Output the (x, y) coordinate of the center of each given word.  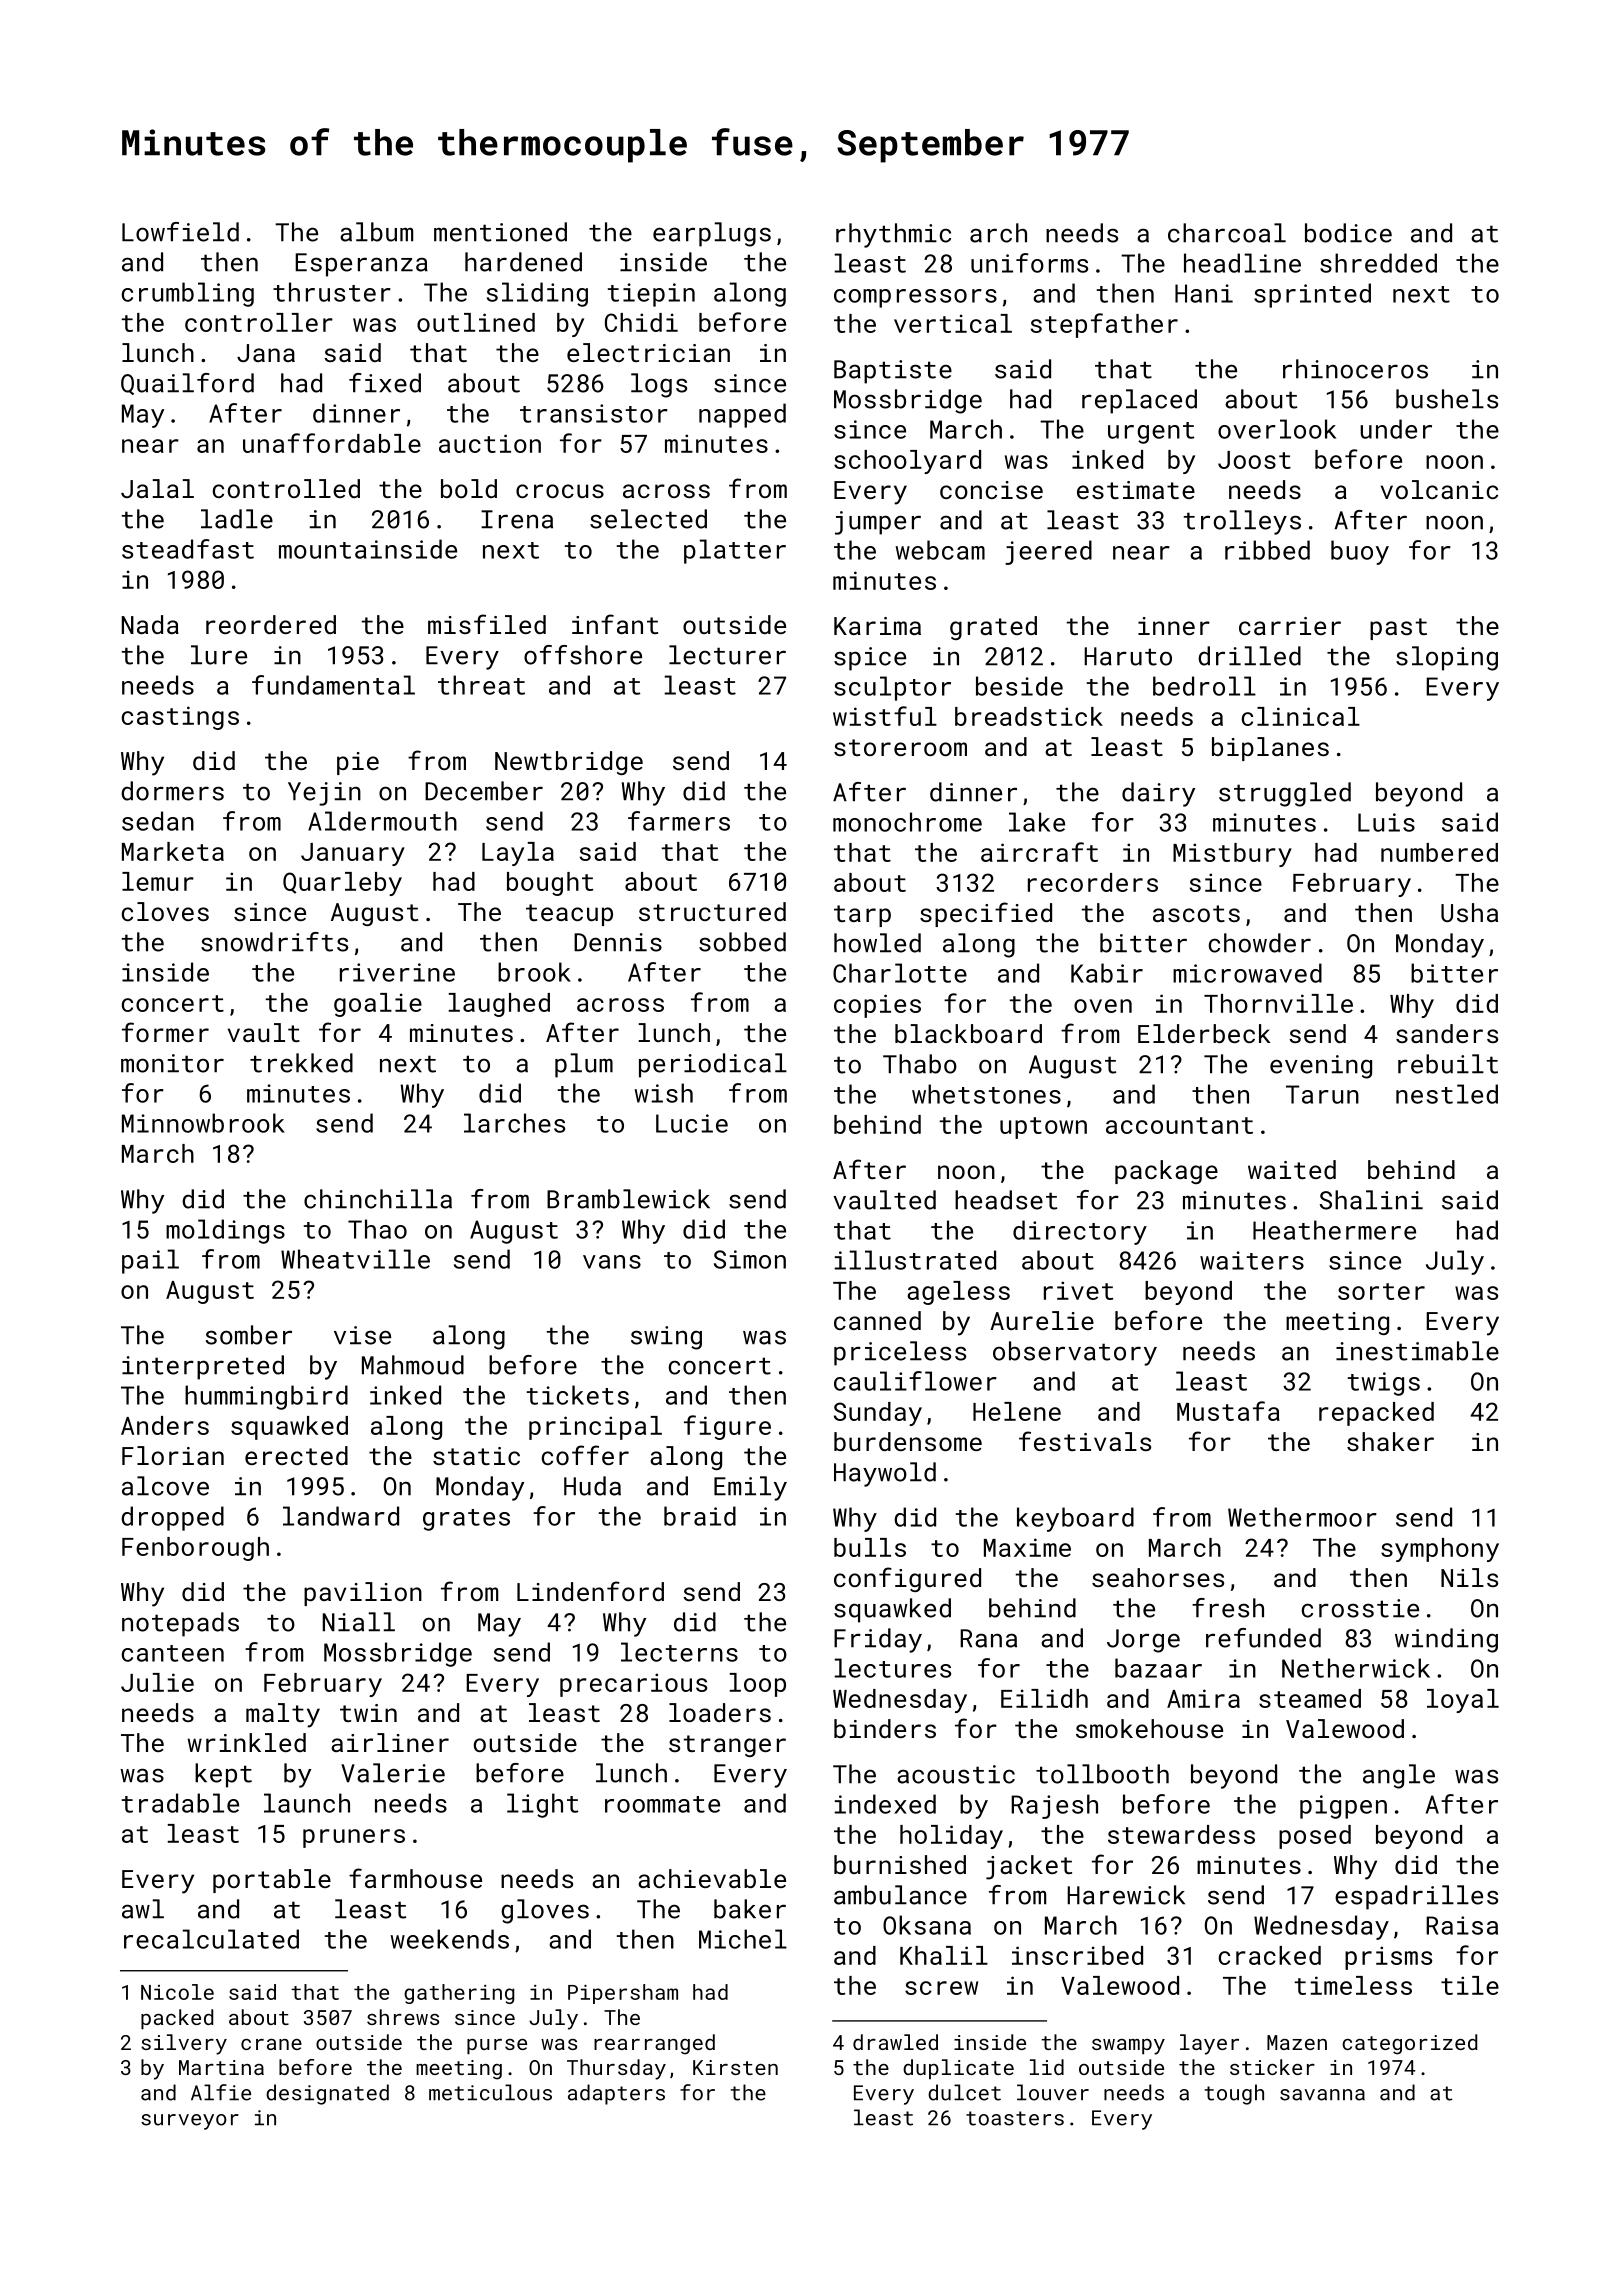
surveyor (190, 2122)
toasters (1015, 2118)
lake (1037, 822)
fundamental (333, 685)
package (1166, 1172)
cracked (1270, 1955)
